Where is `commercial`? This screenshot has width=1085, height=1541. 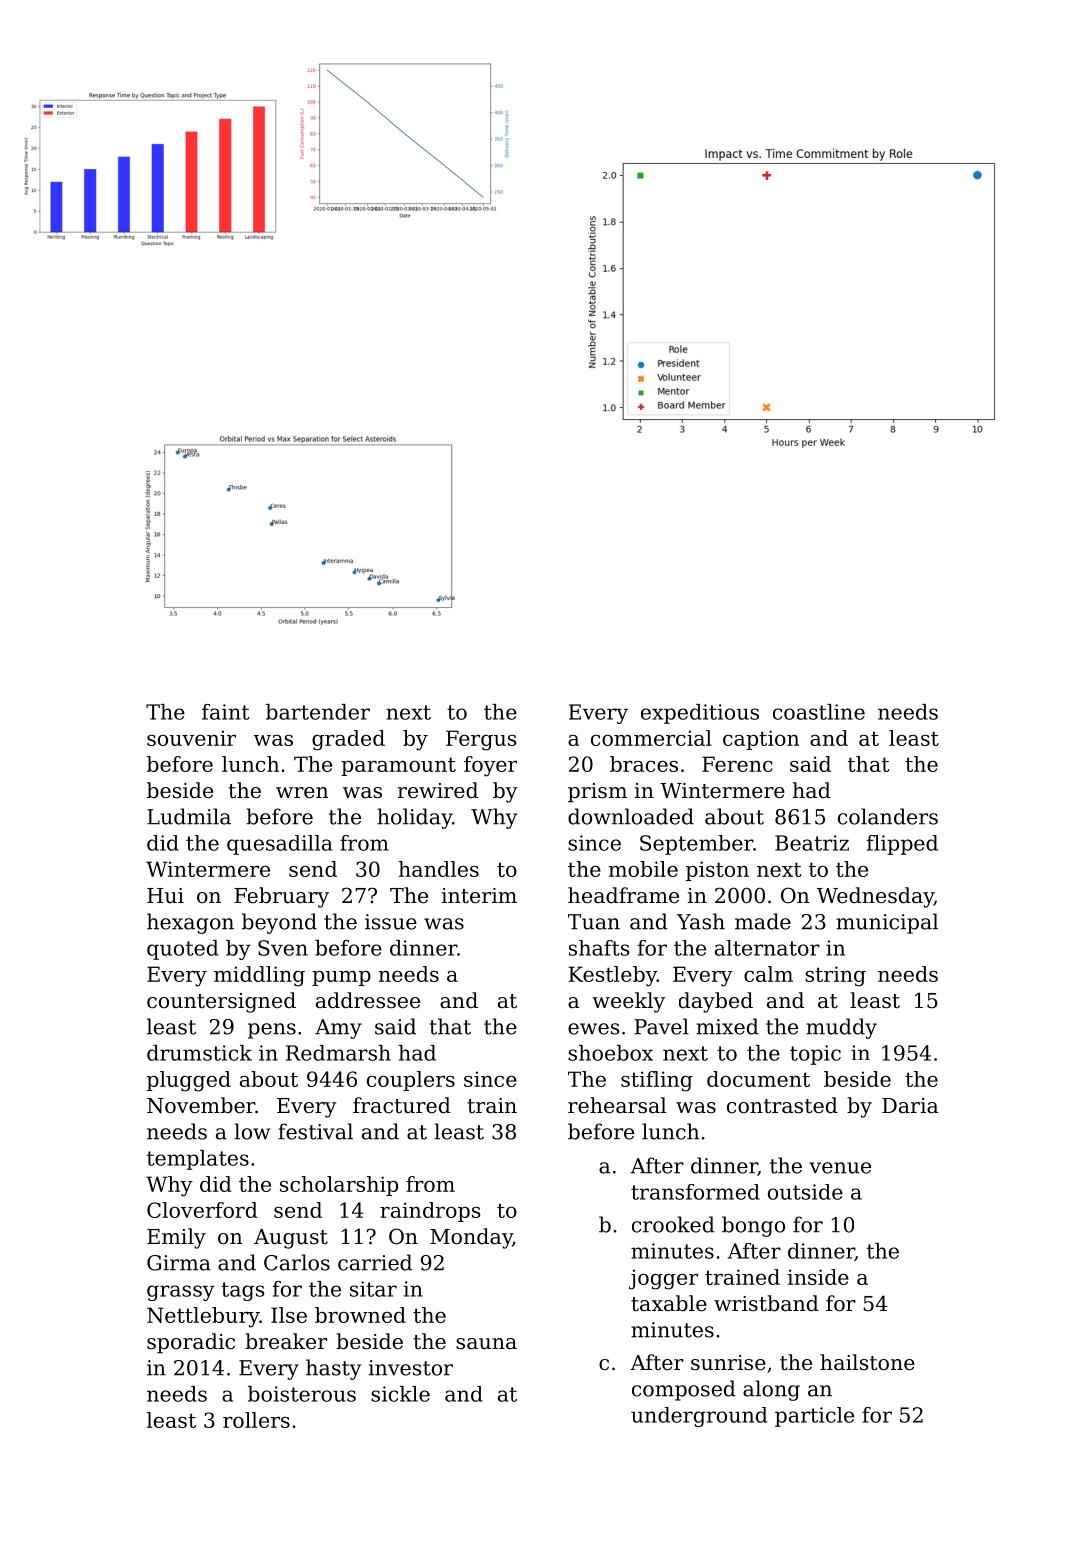 commercial is located at coordinates (651, 738).
